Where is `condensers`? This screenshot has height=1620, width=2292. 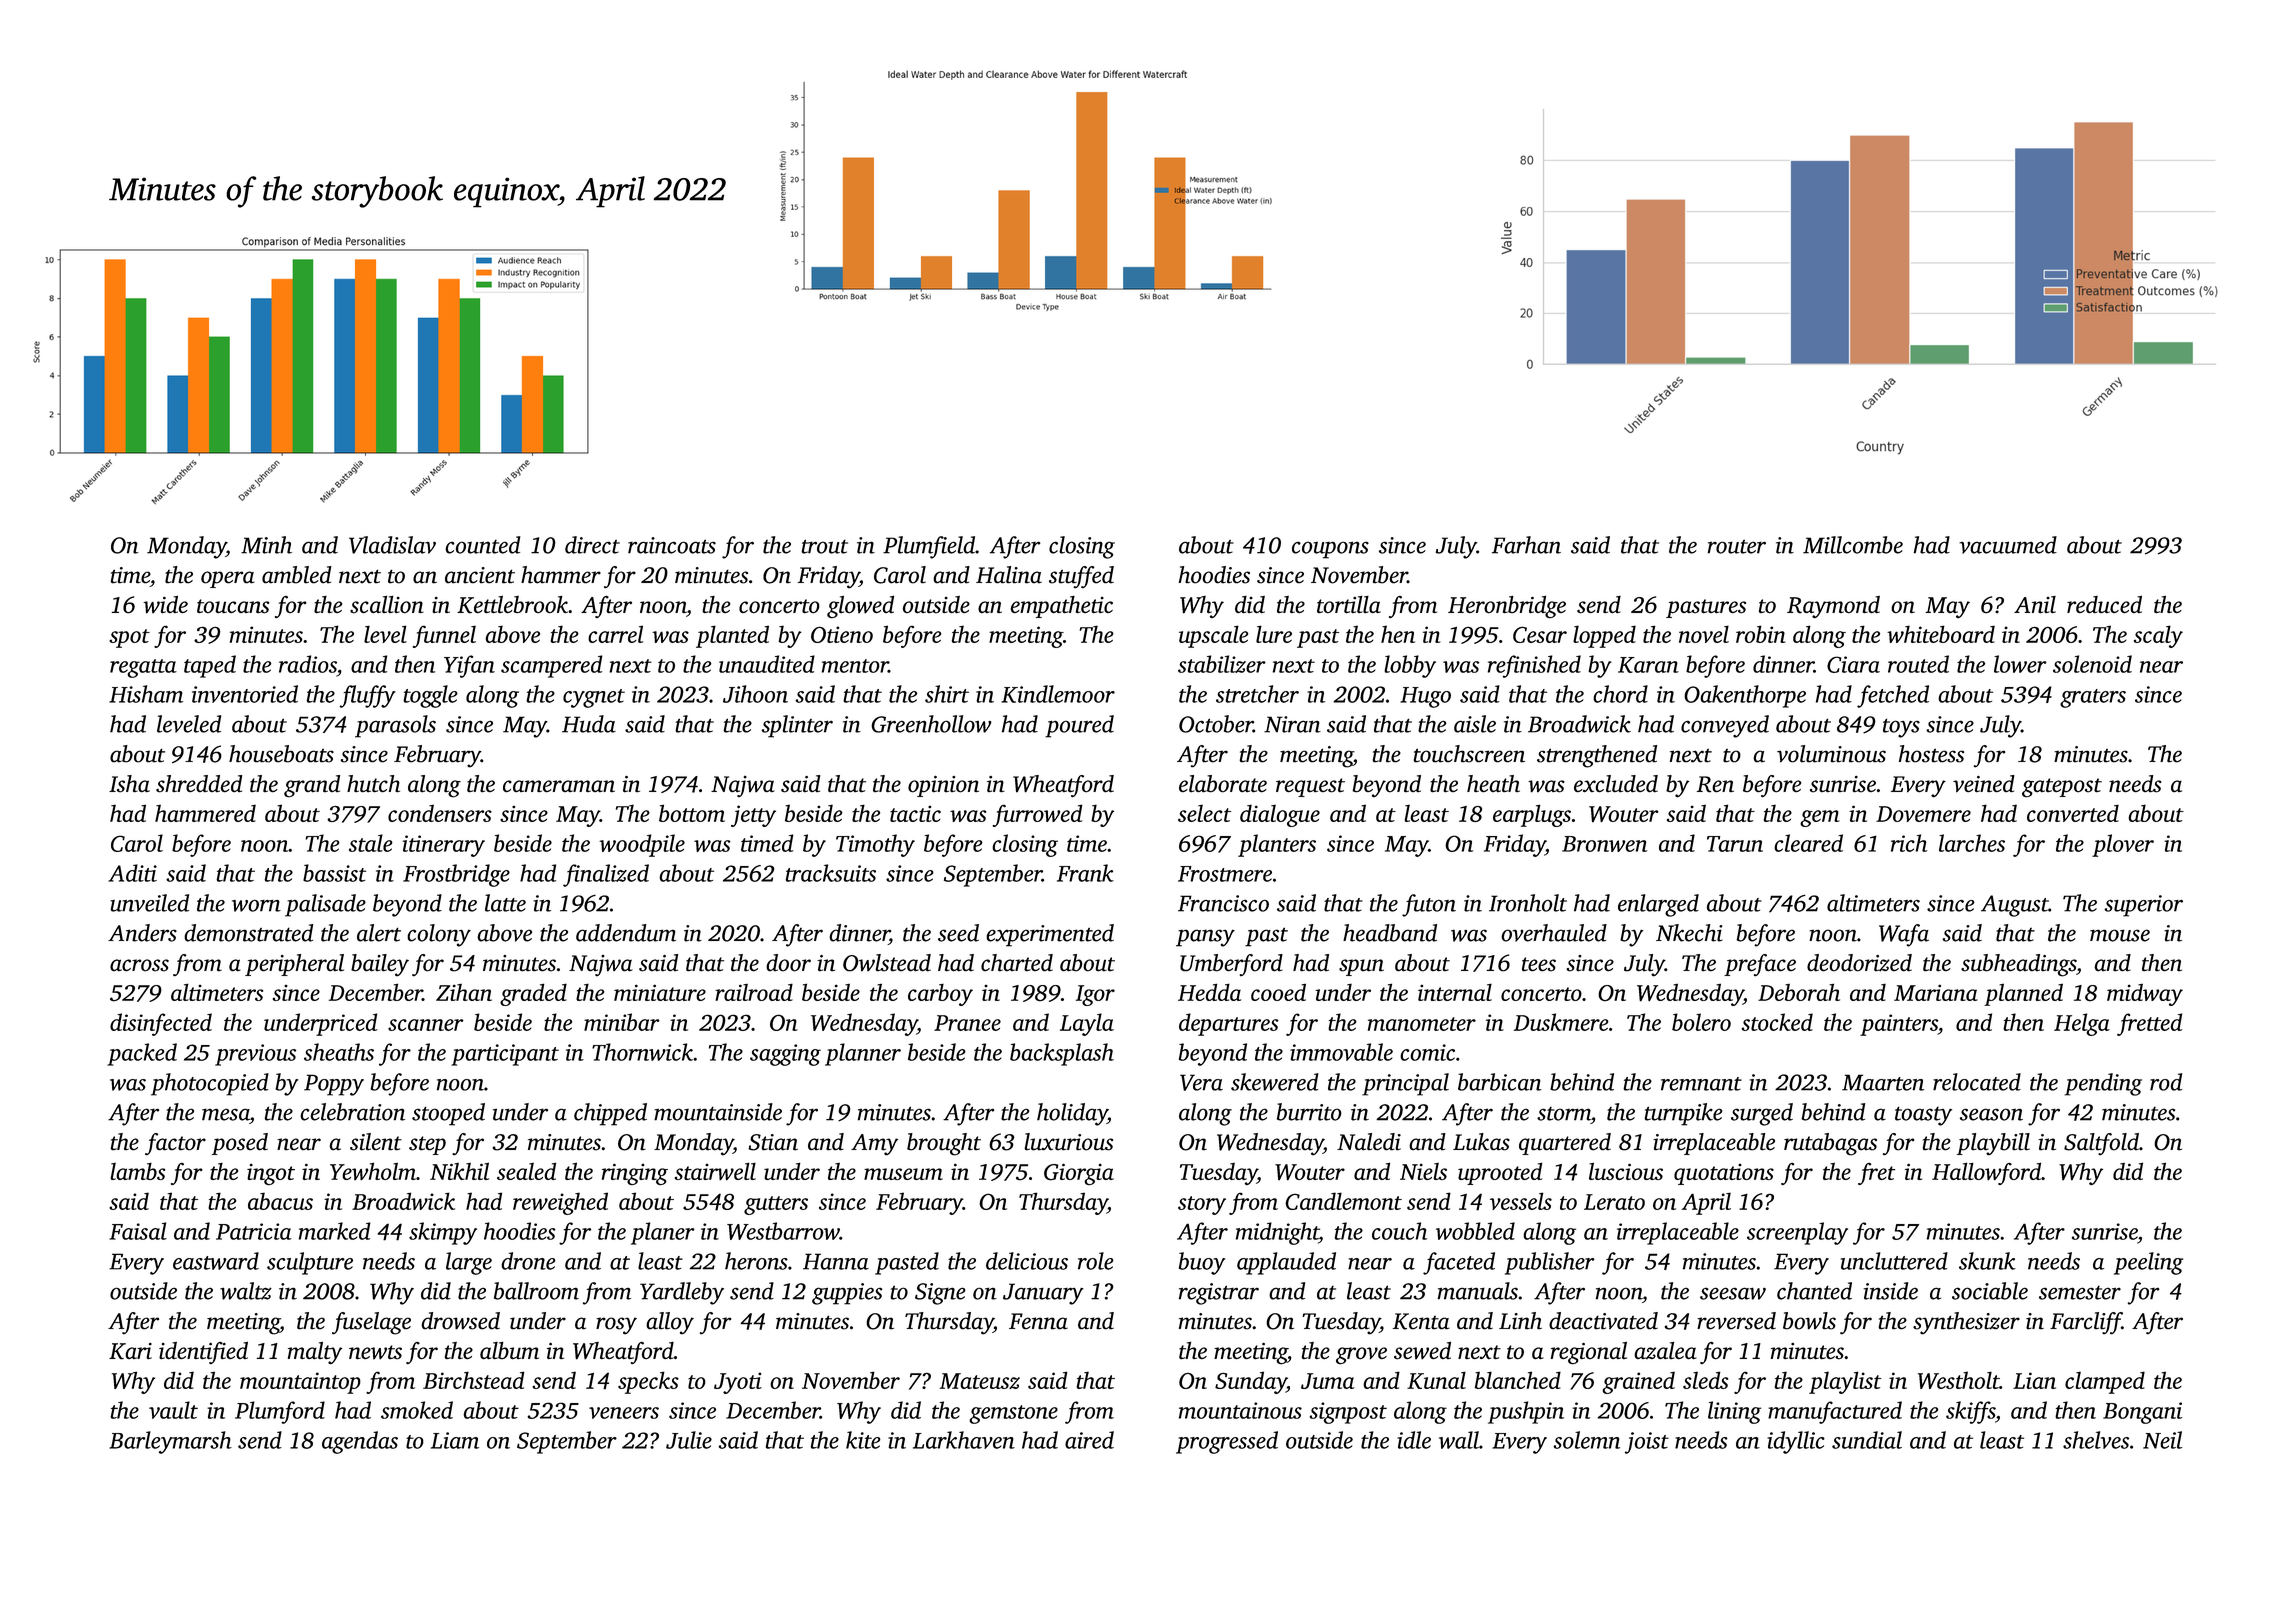 condensers is located at coordinates (440, 813).
